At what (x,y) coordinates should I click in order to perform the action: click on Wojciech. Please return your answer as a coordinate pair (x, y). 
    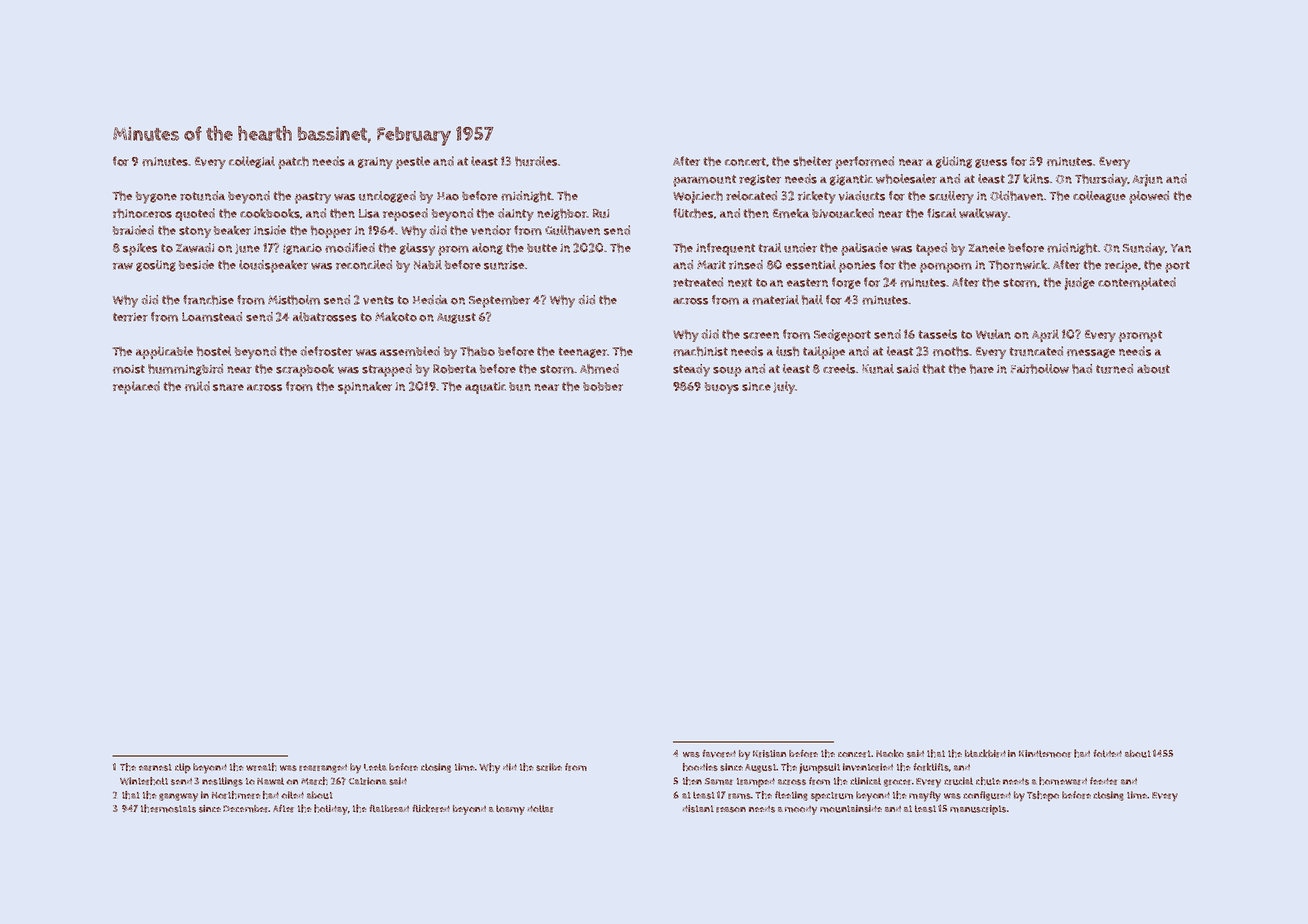
    Looking at the image, I should click on (698, 197).
